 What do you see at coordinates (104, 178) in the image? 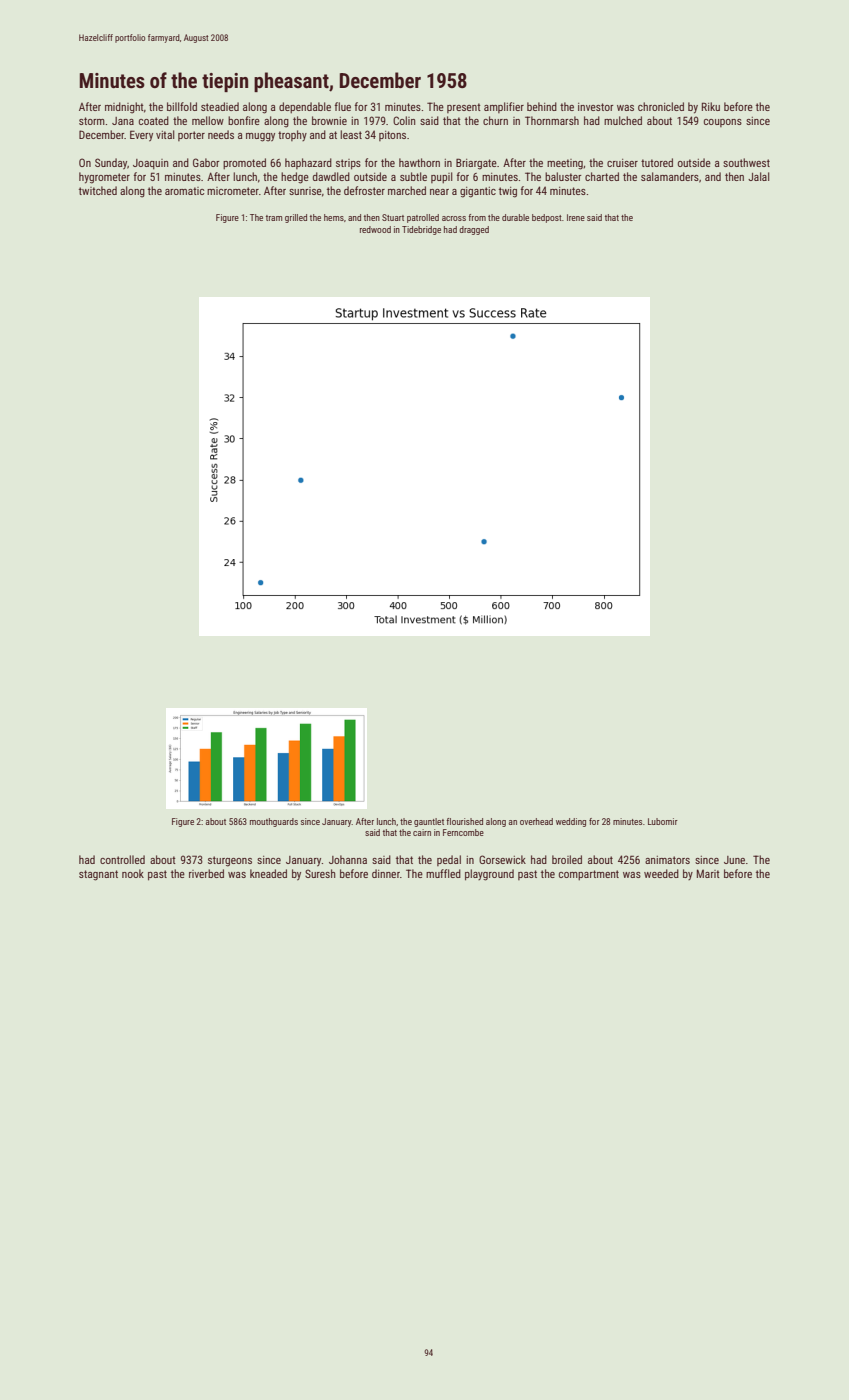
I see `hygrometer` at bounding box center [104, 178].
